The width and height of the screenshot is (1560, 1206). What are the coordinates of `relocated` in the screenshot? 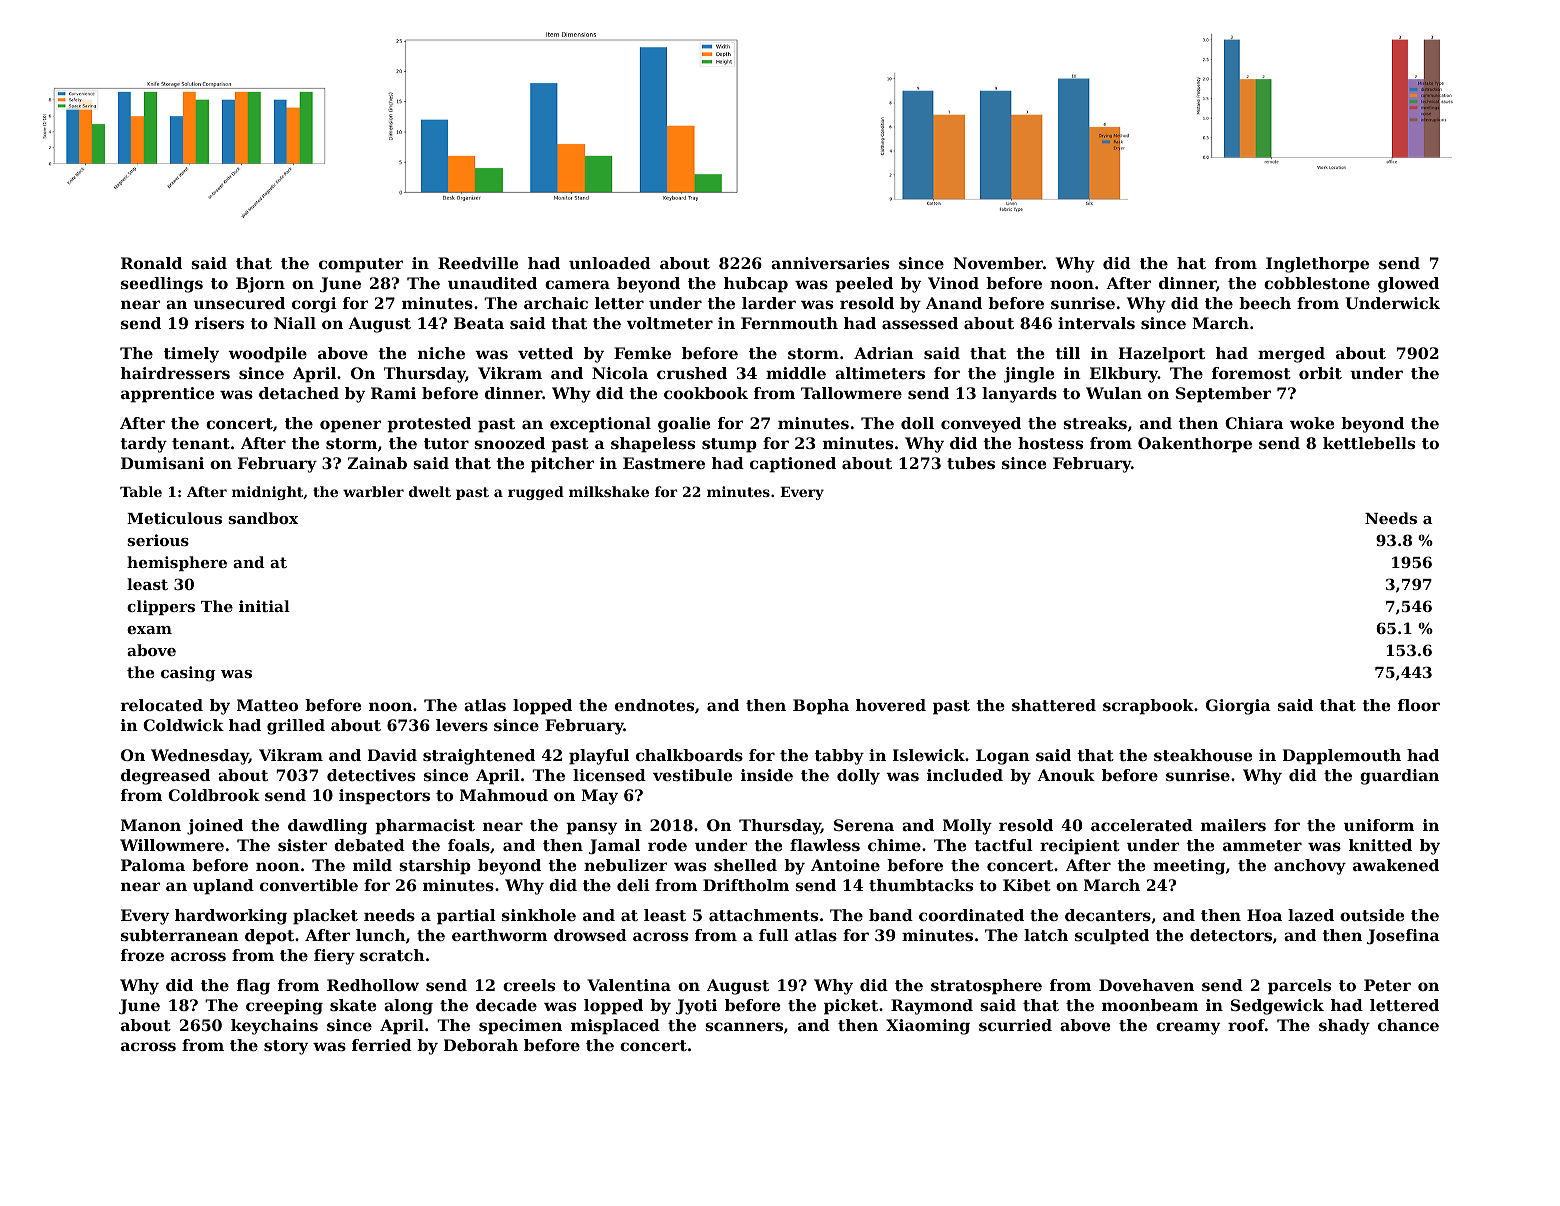 It's located at (162, 705).
